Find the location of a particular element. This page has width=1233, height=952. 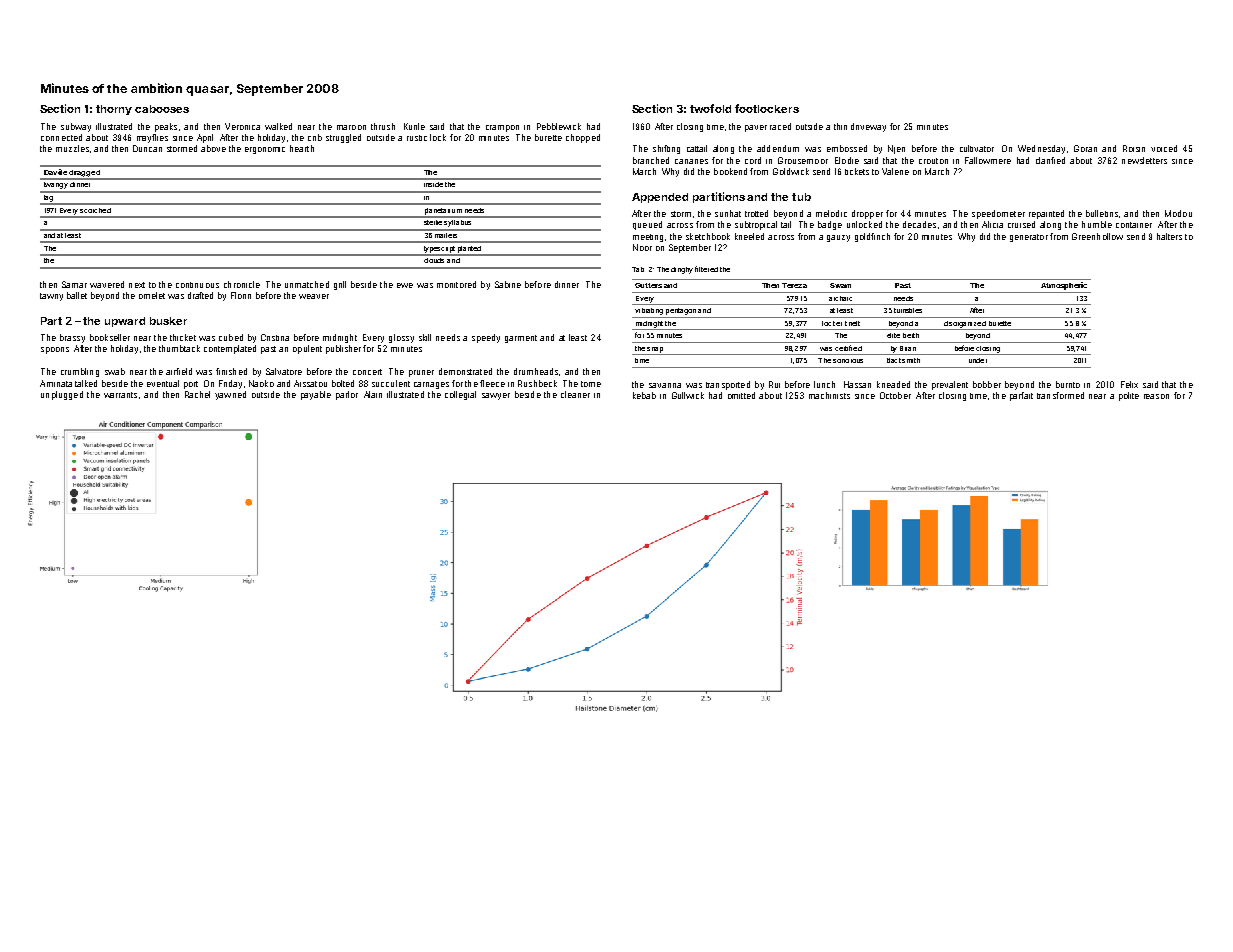

twofold is located at coordinates (710, 108).
